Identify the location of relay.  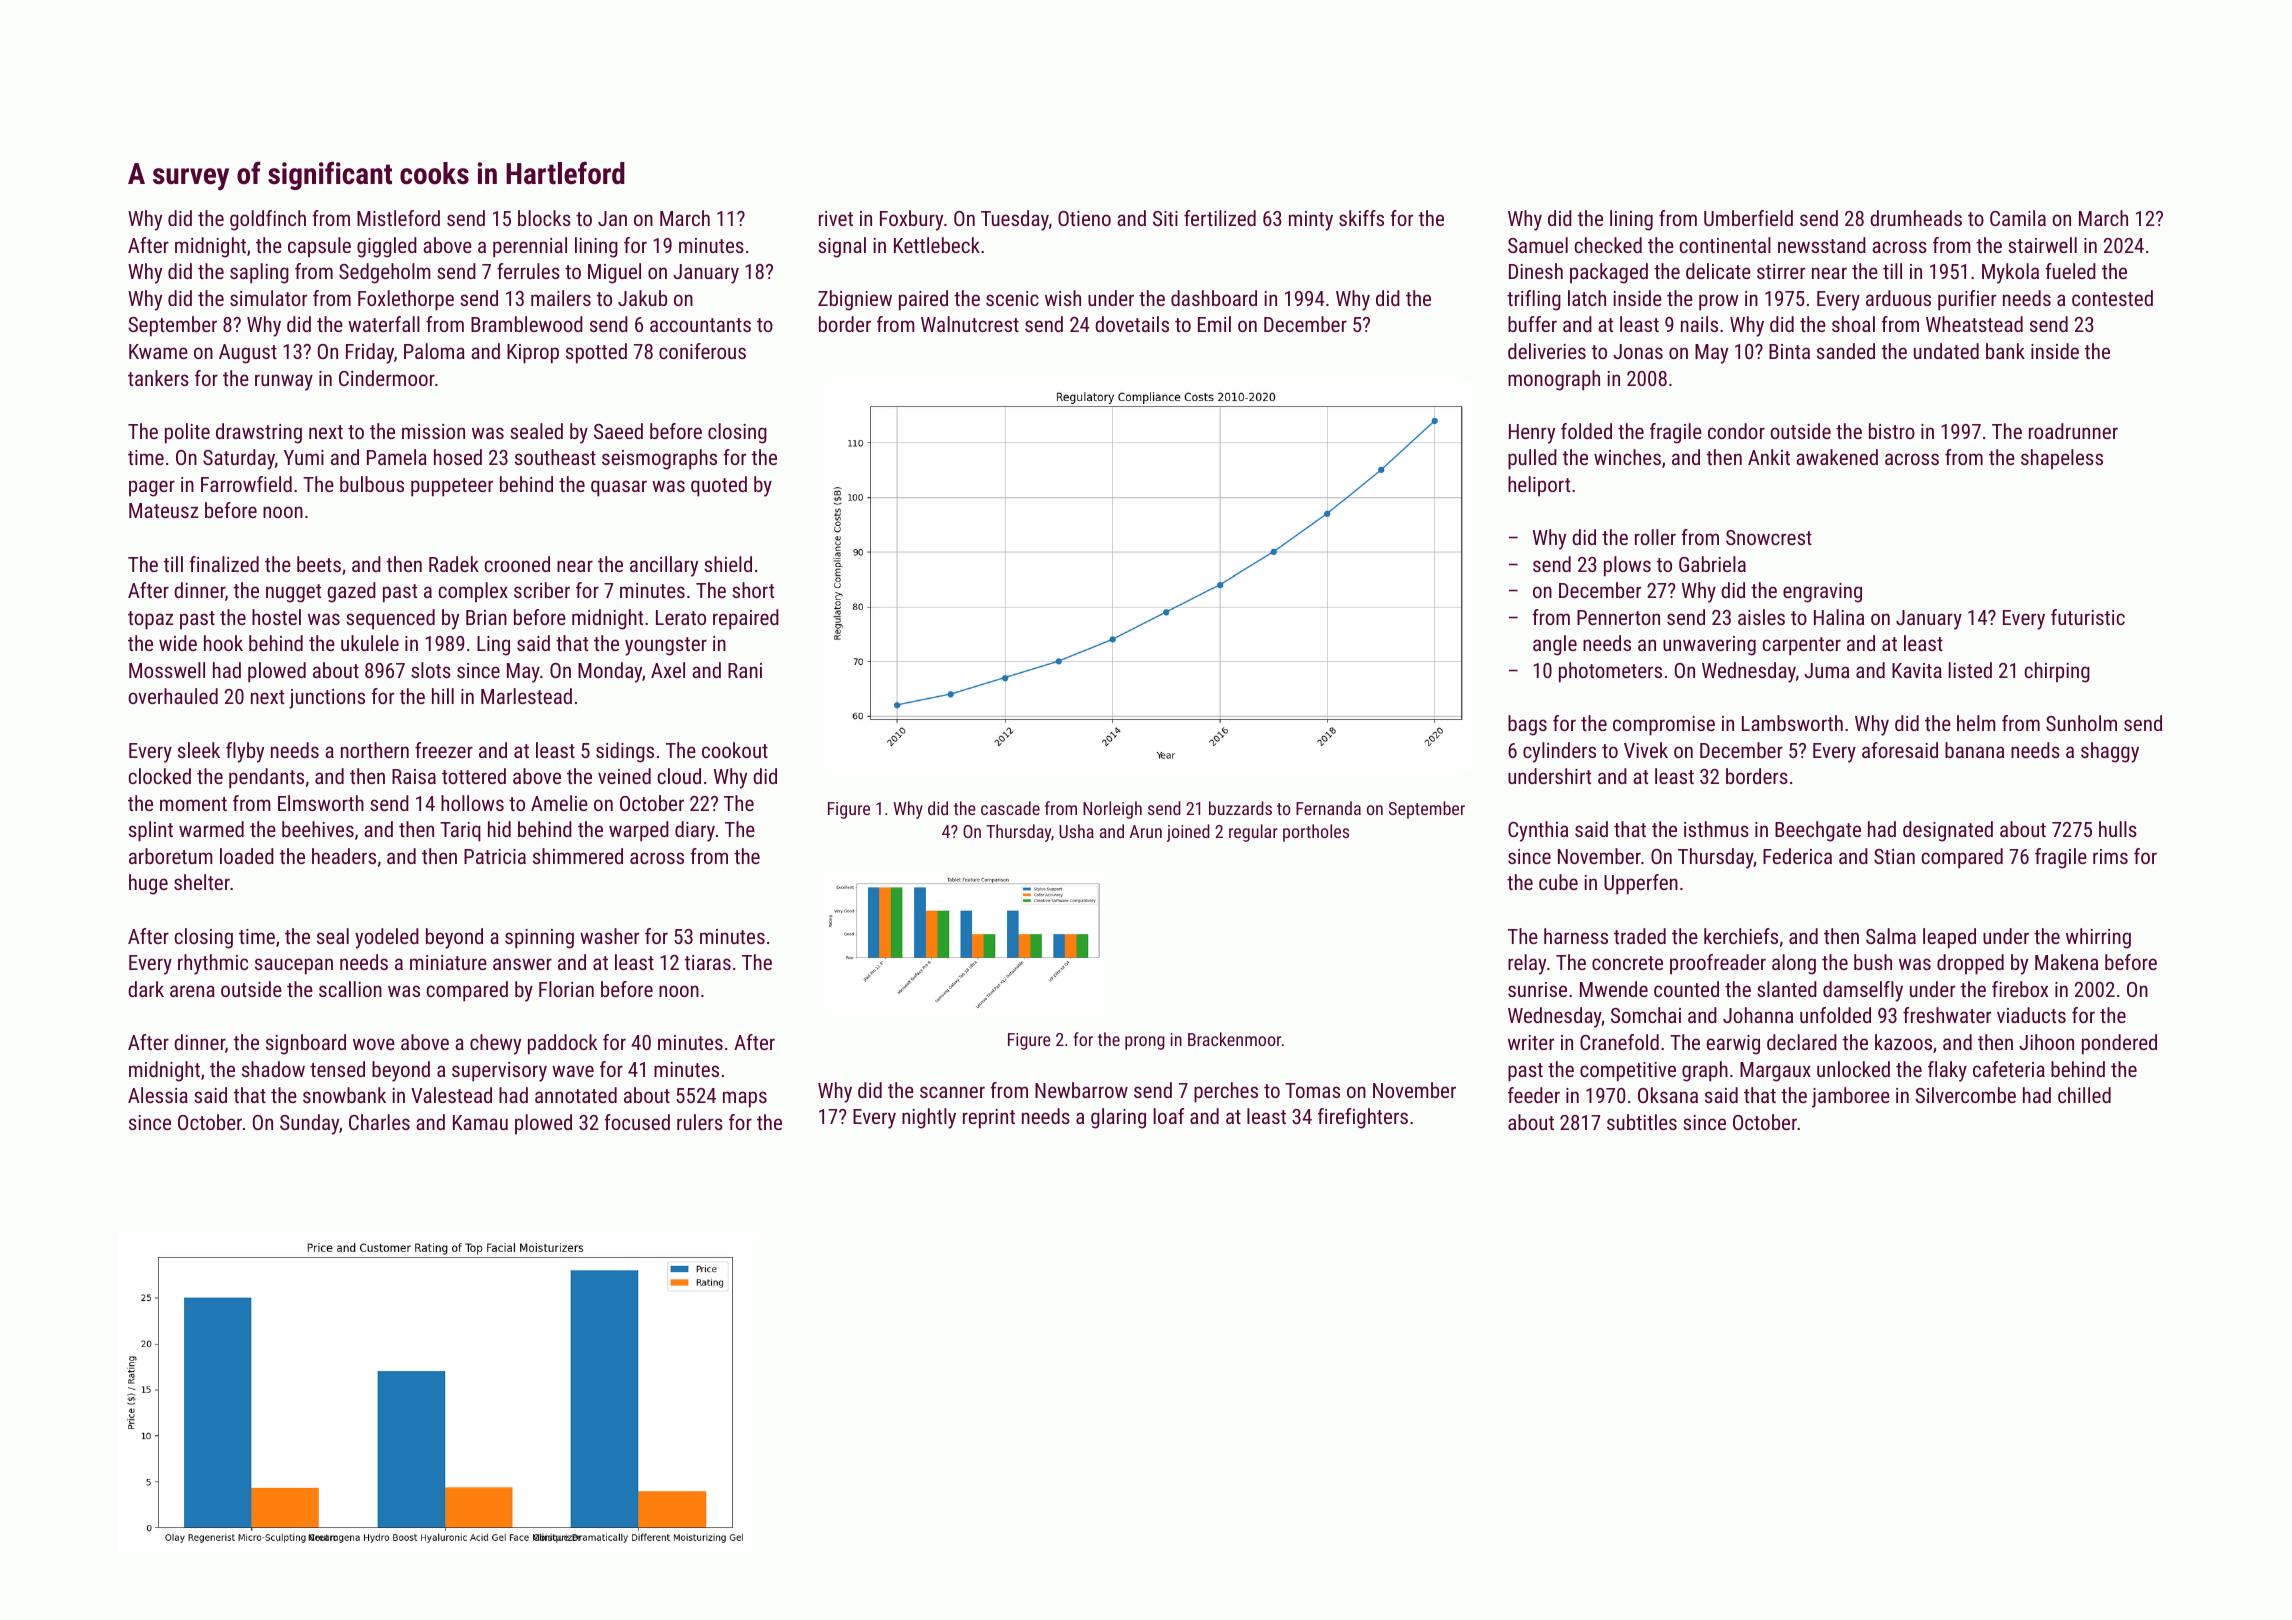
(1527, 964).
